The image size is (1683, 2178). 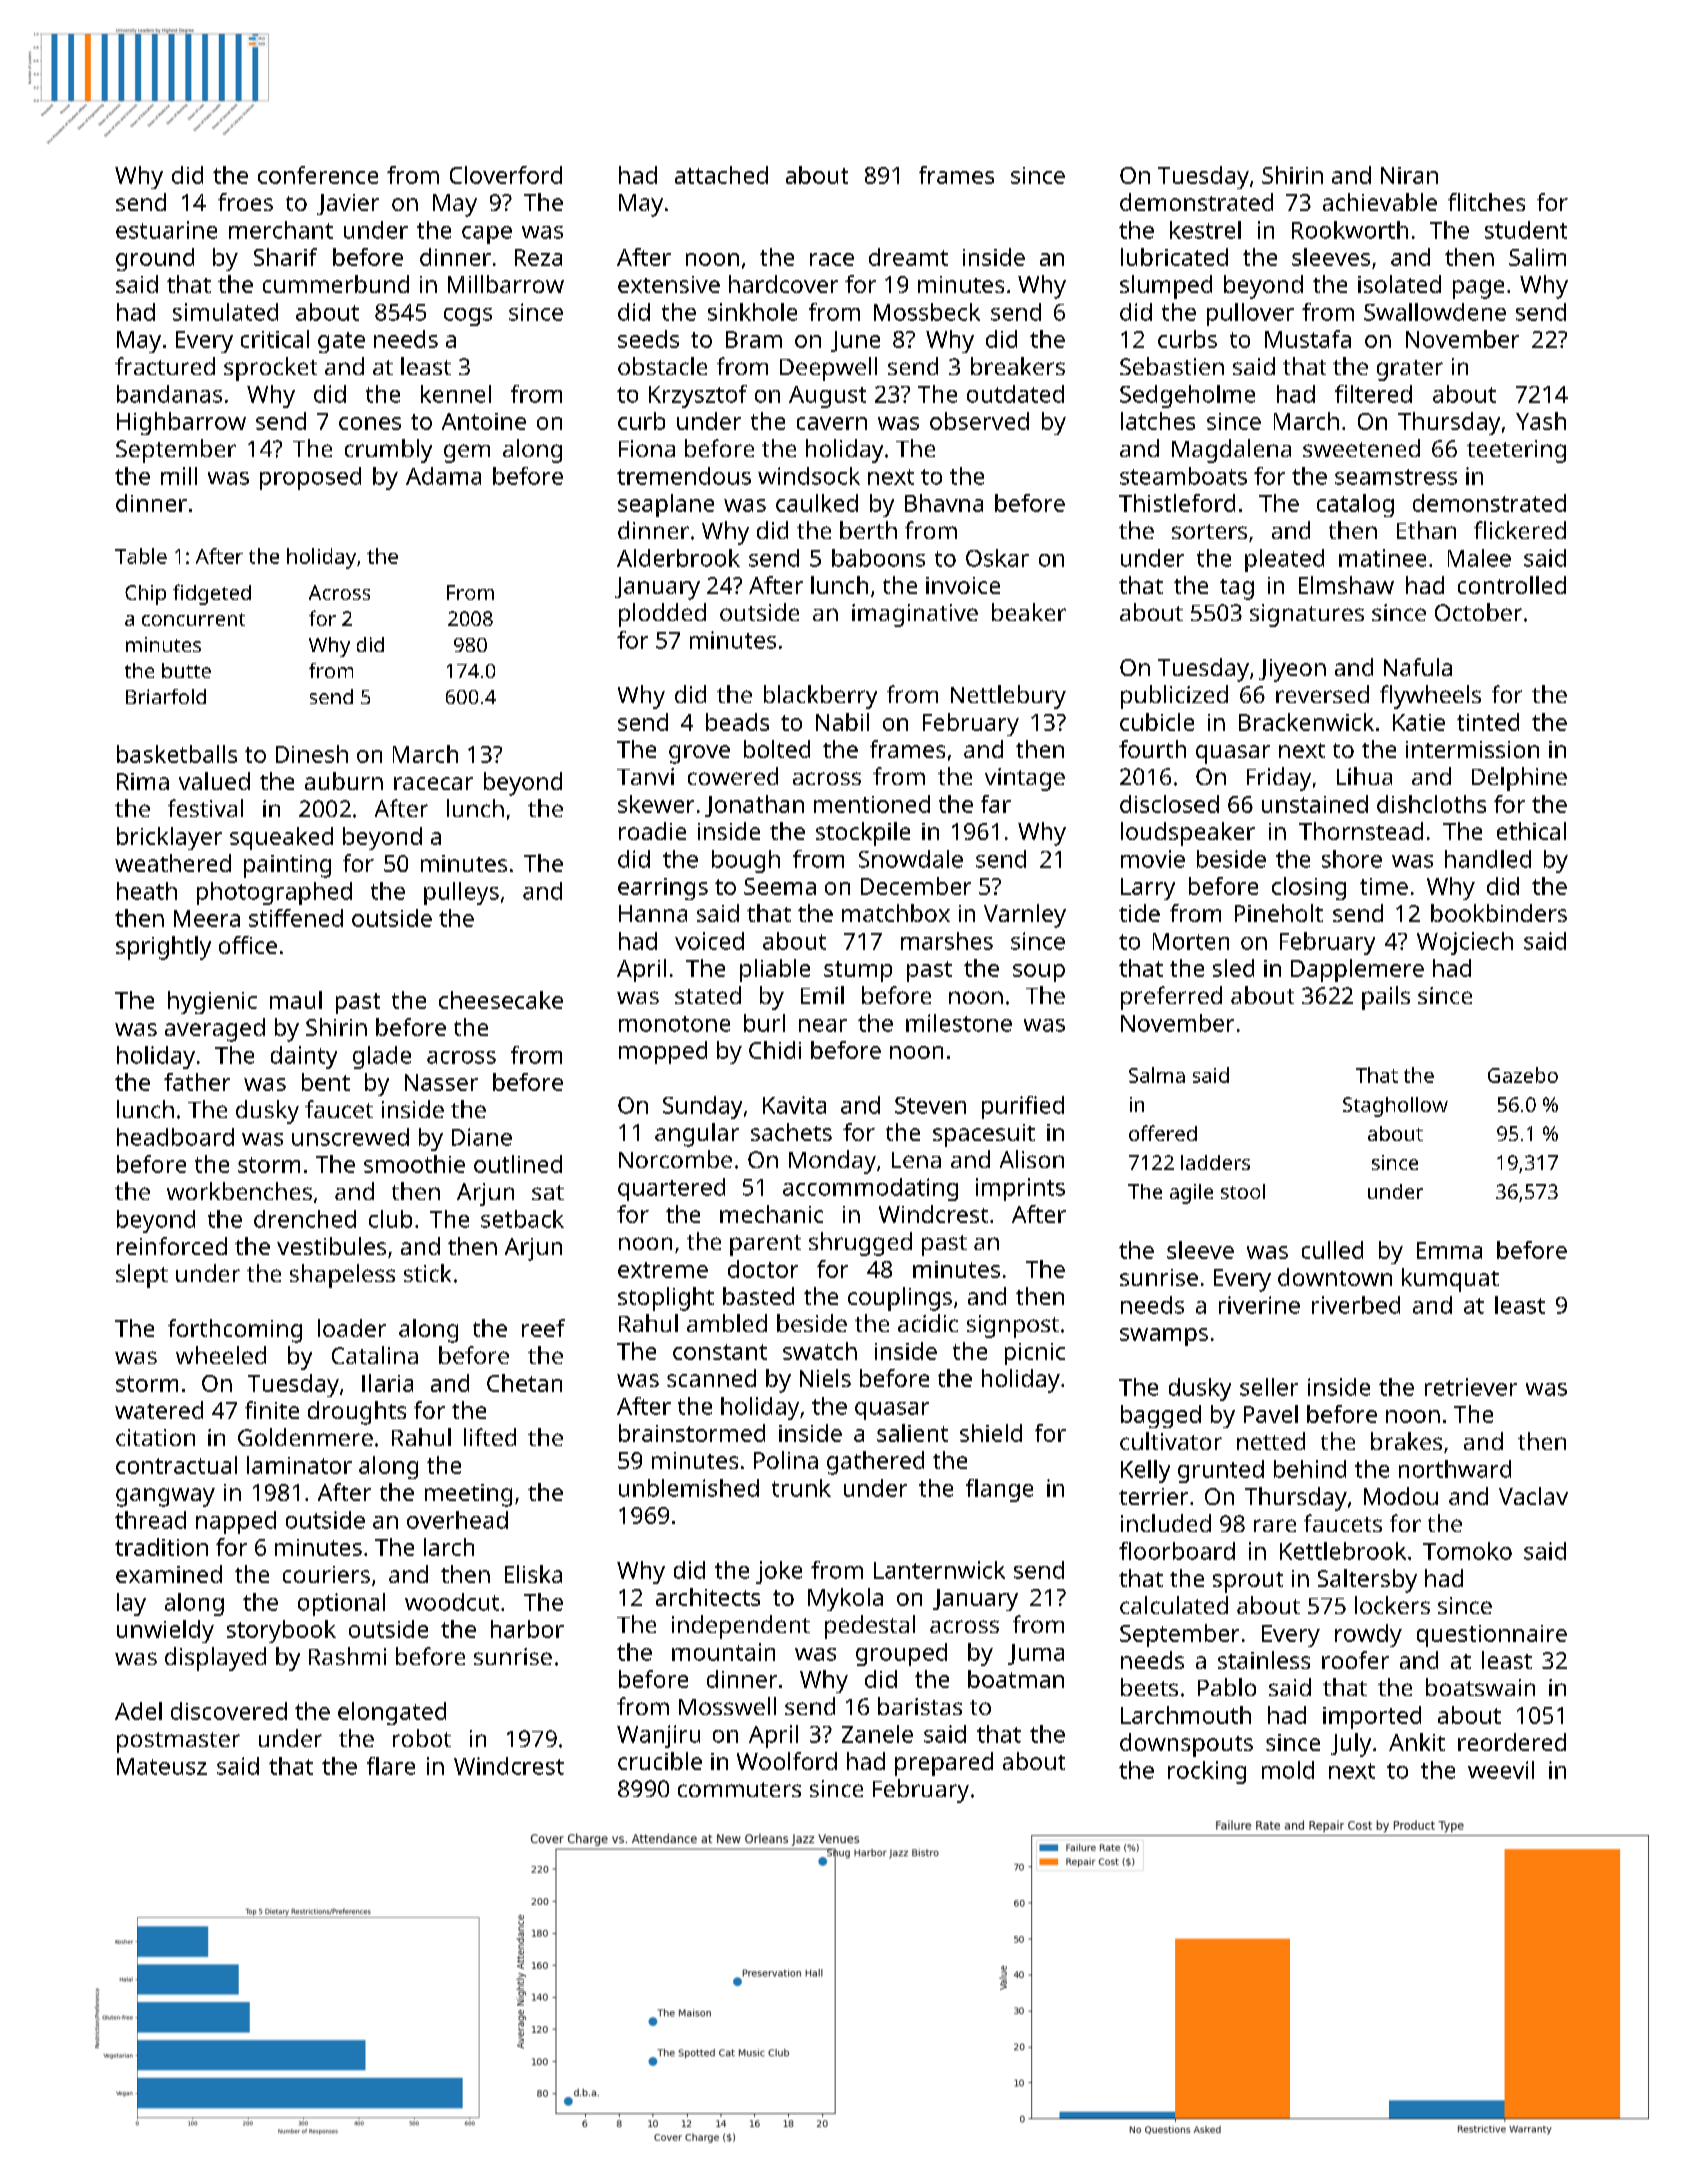 I want to click on flitches, so click(x=1486, y=202).
